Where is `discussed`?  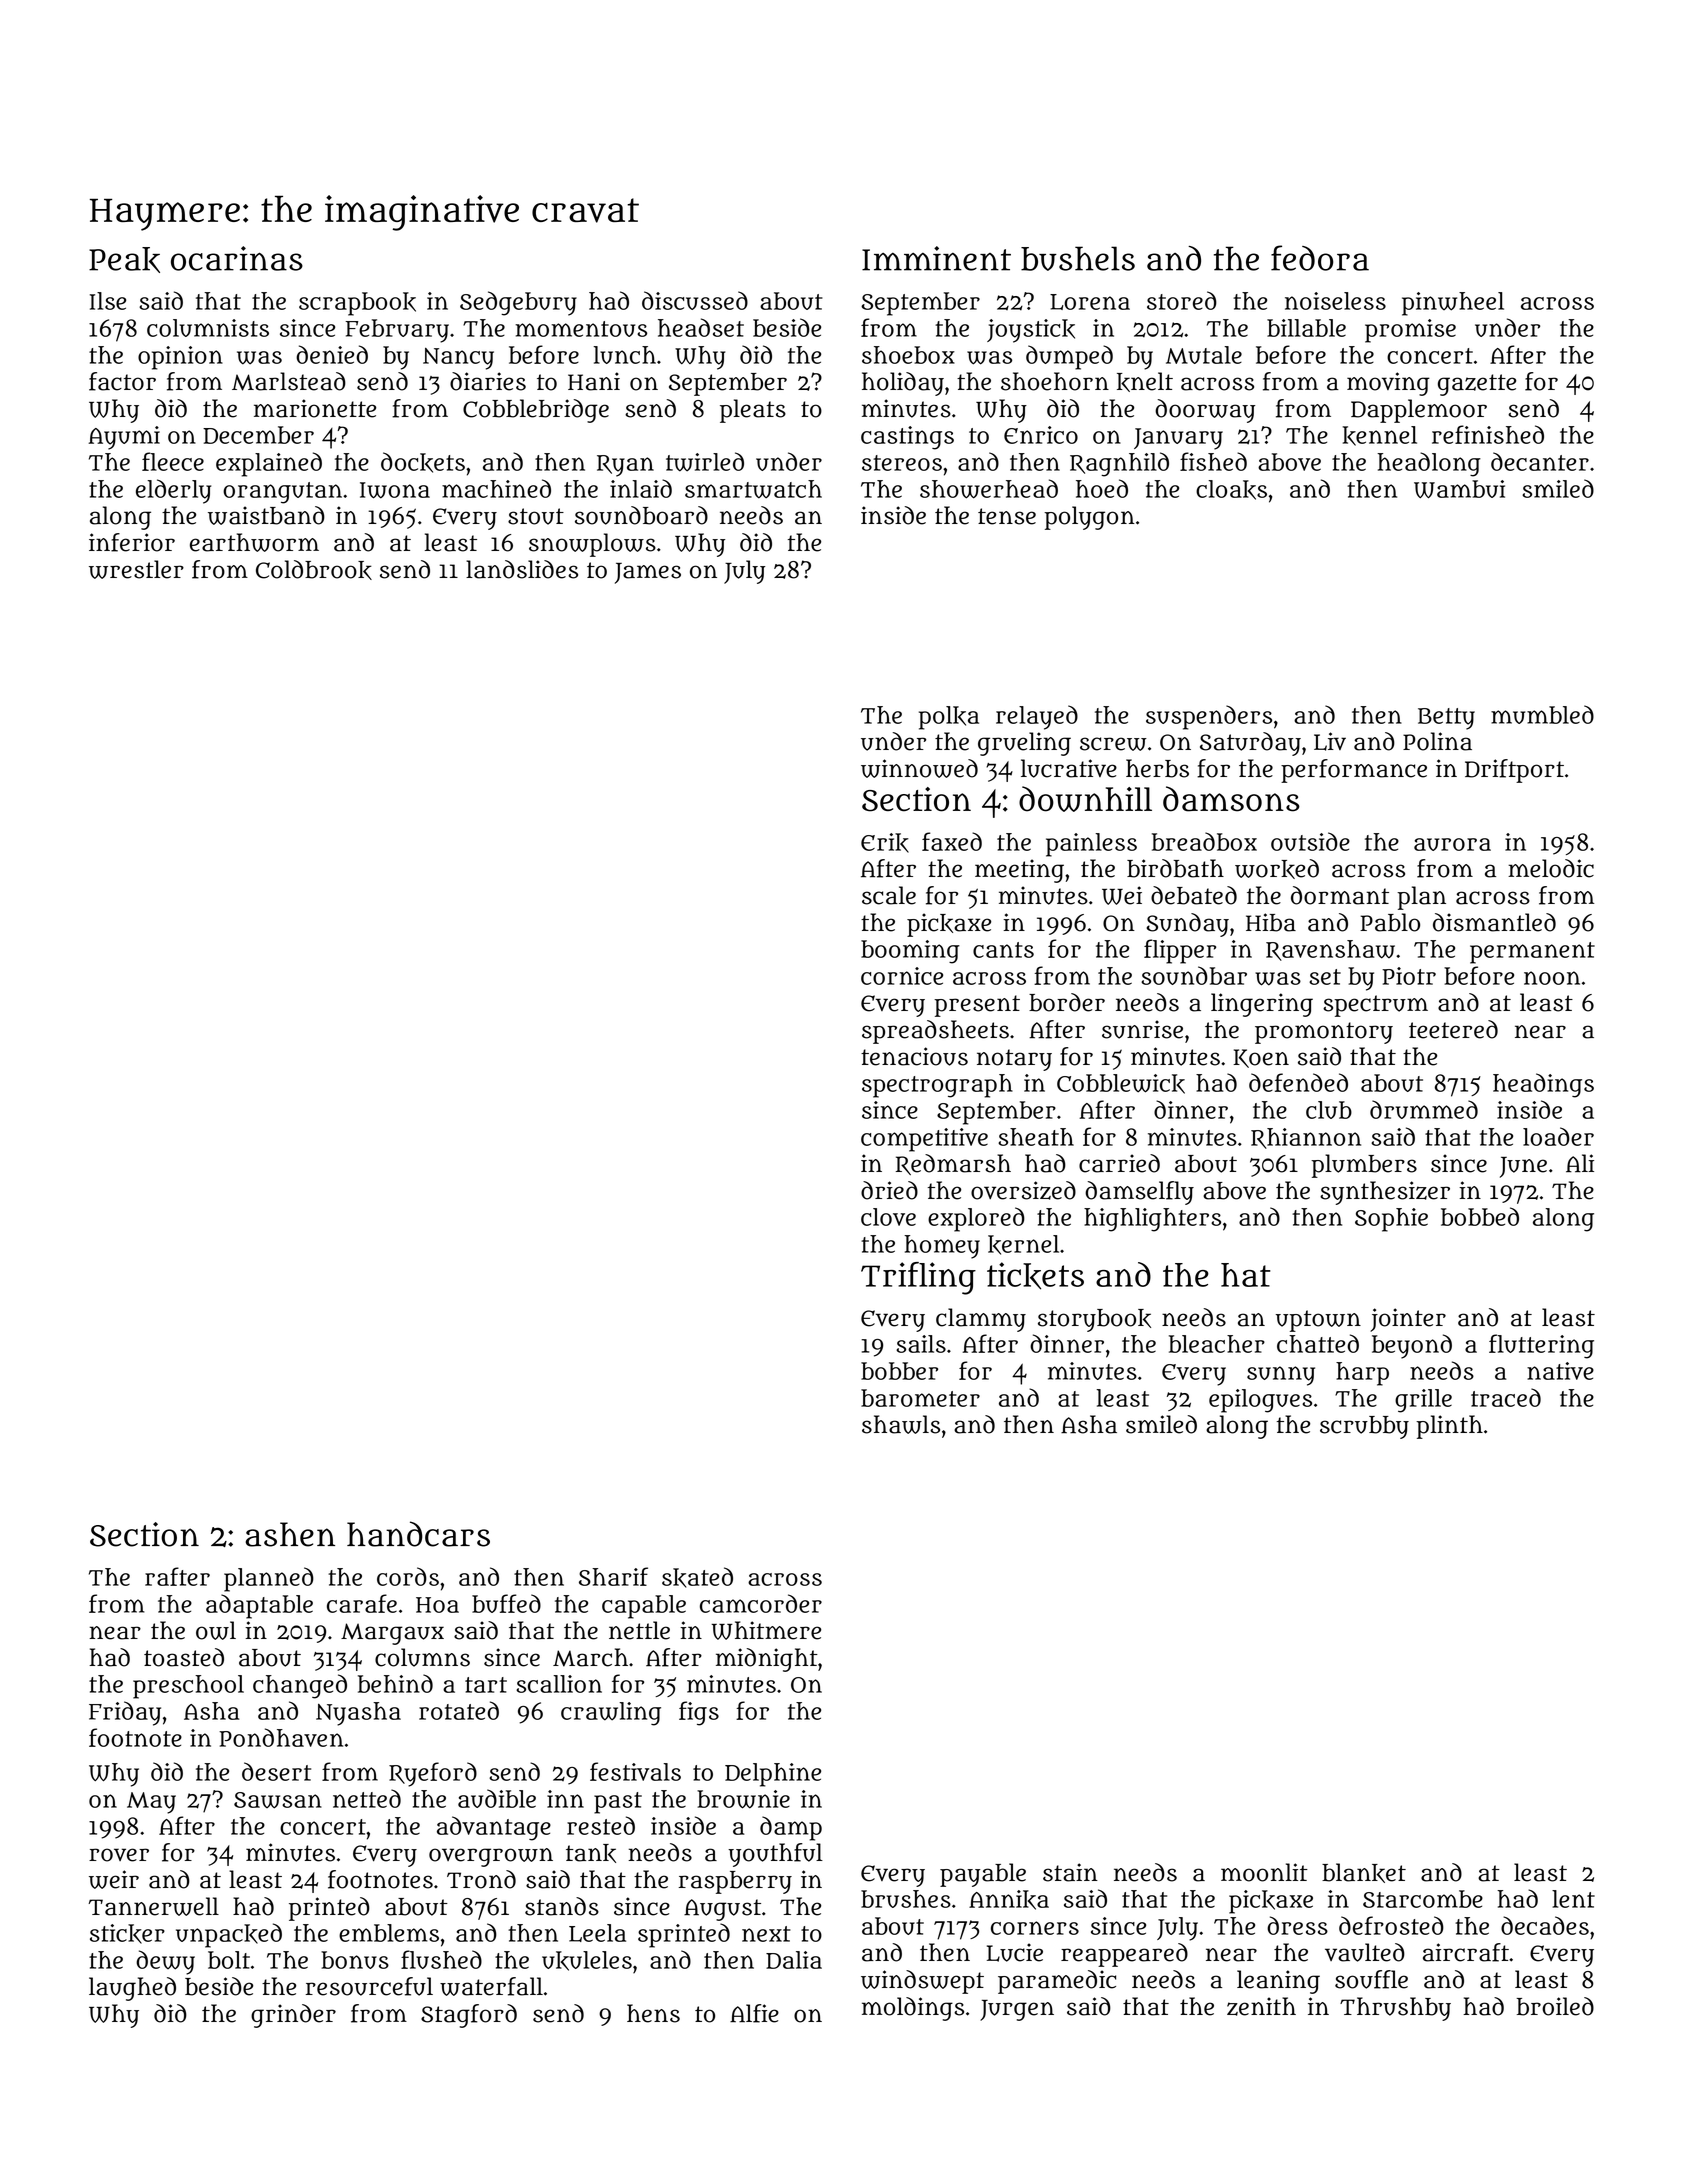 discussed is located at coordinates (695, 300).
